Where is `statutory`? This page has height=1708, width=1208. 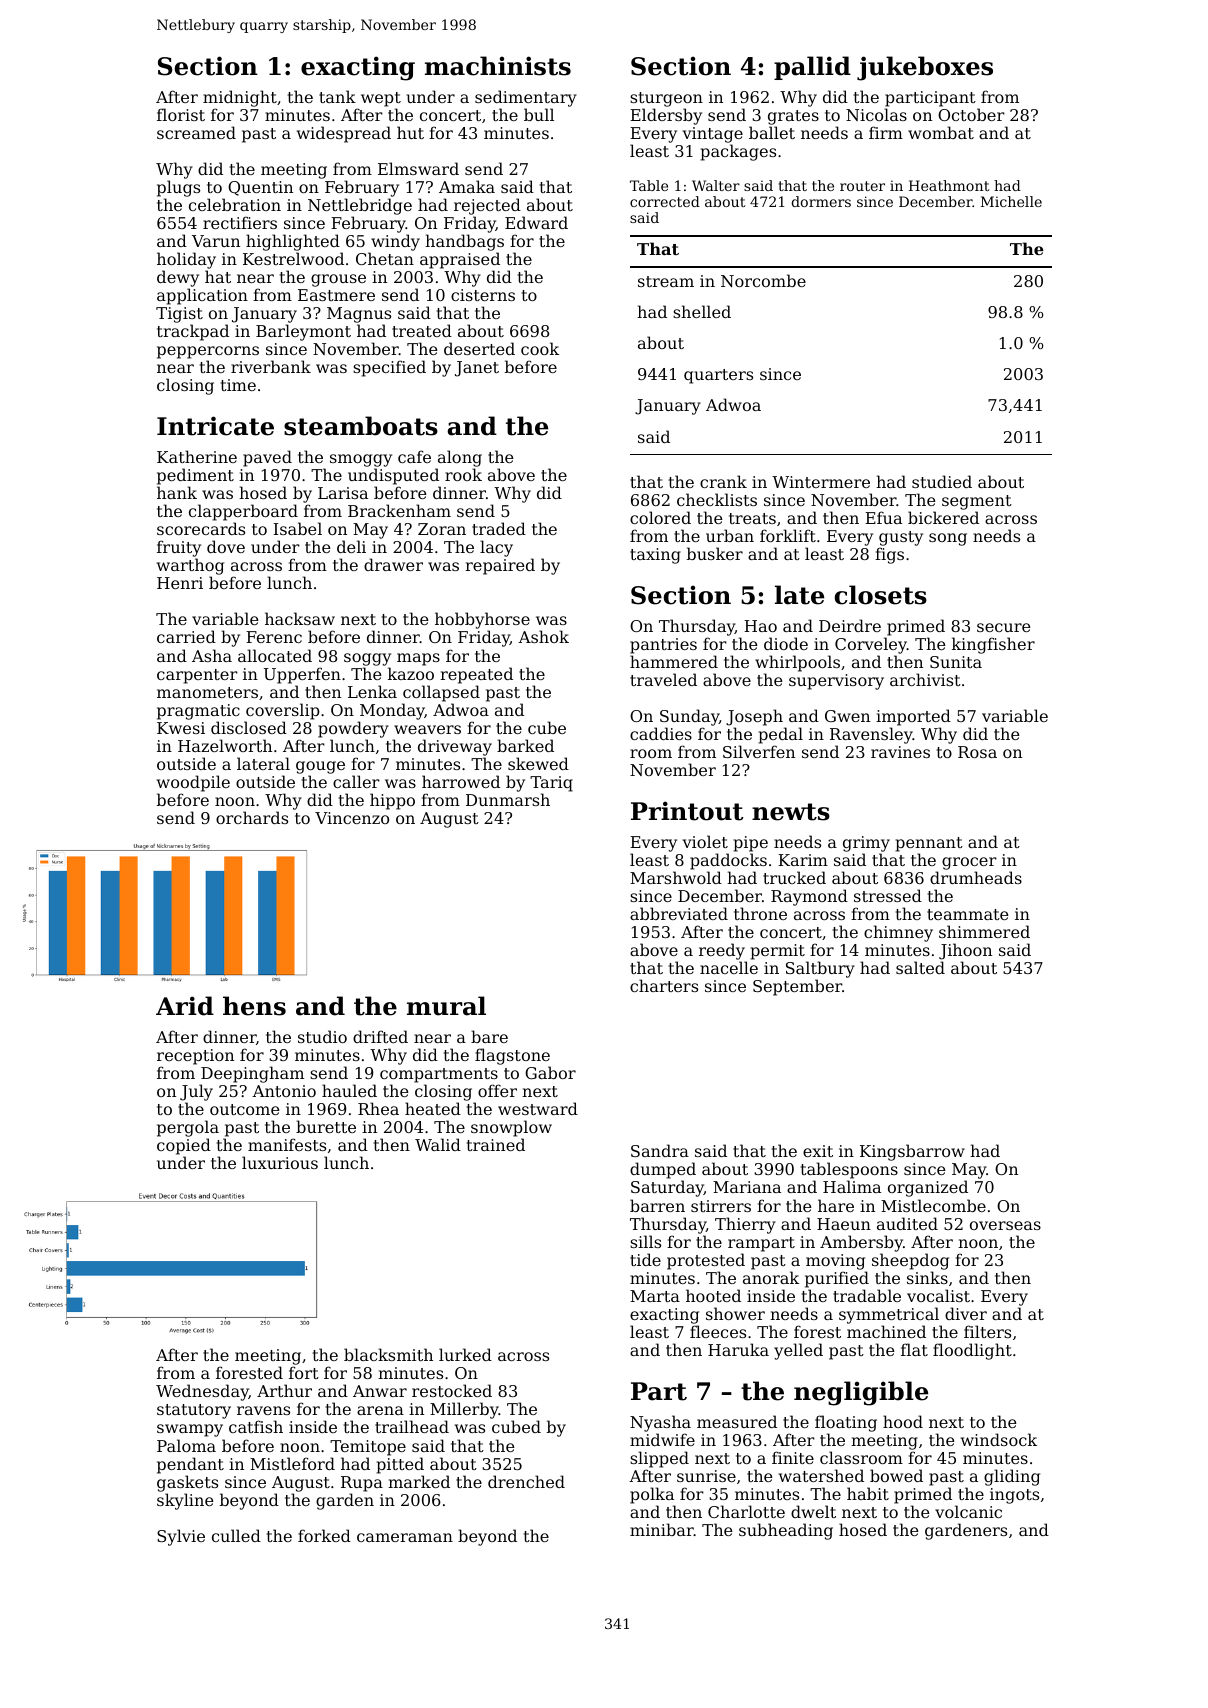
statutory is located at coordinates (194, 1411).
